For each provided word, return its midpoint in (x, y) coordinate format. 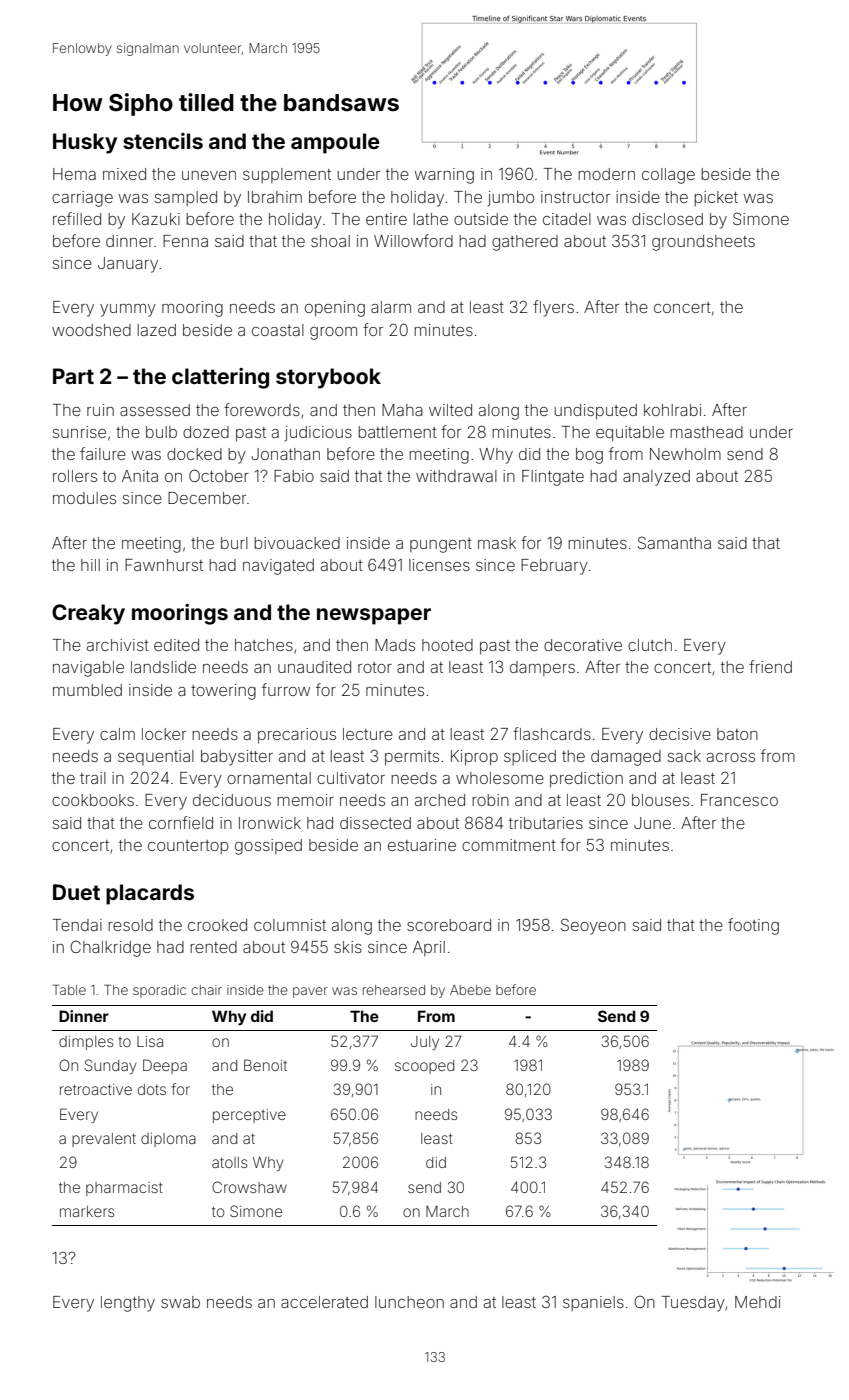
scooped (424, 1067)
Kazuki (156, 219)
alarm (391, 307)
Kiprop (474, 758)
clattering (220, 378)
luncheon (409, 1302)
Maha (402, 410)
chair (207, 990)
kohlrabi (672, 410)
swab (180, 1302)
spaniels (593, 1303)
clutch (650, 645)
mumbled (87, 690)
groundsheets (703, 243)
